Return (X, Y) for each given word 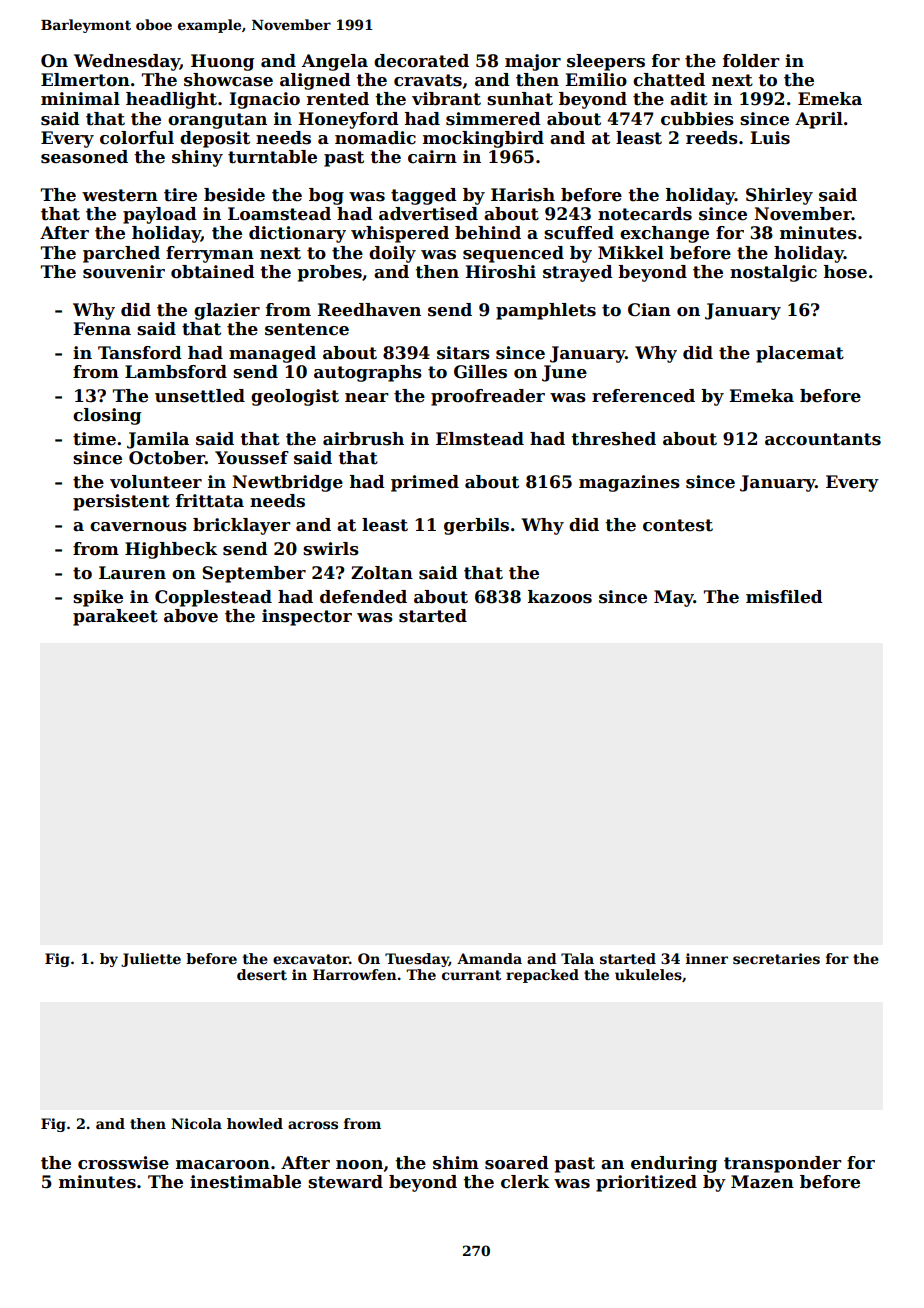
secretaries (776, 958)
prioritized (646, 1183)
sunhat (520, 99)
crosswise (123, 1163)
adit (689, 99)
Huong (222, 62)
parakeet (115, 617)
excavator (311, 959)
